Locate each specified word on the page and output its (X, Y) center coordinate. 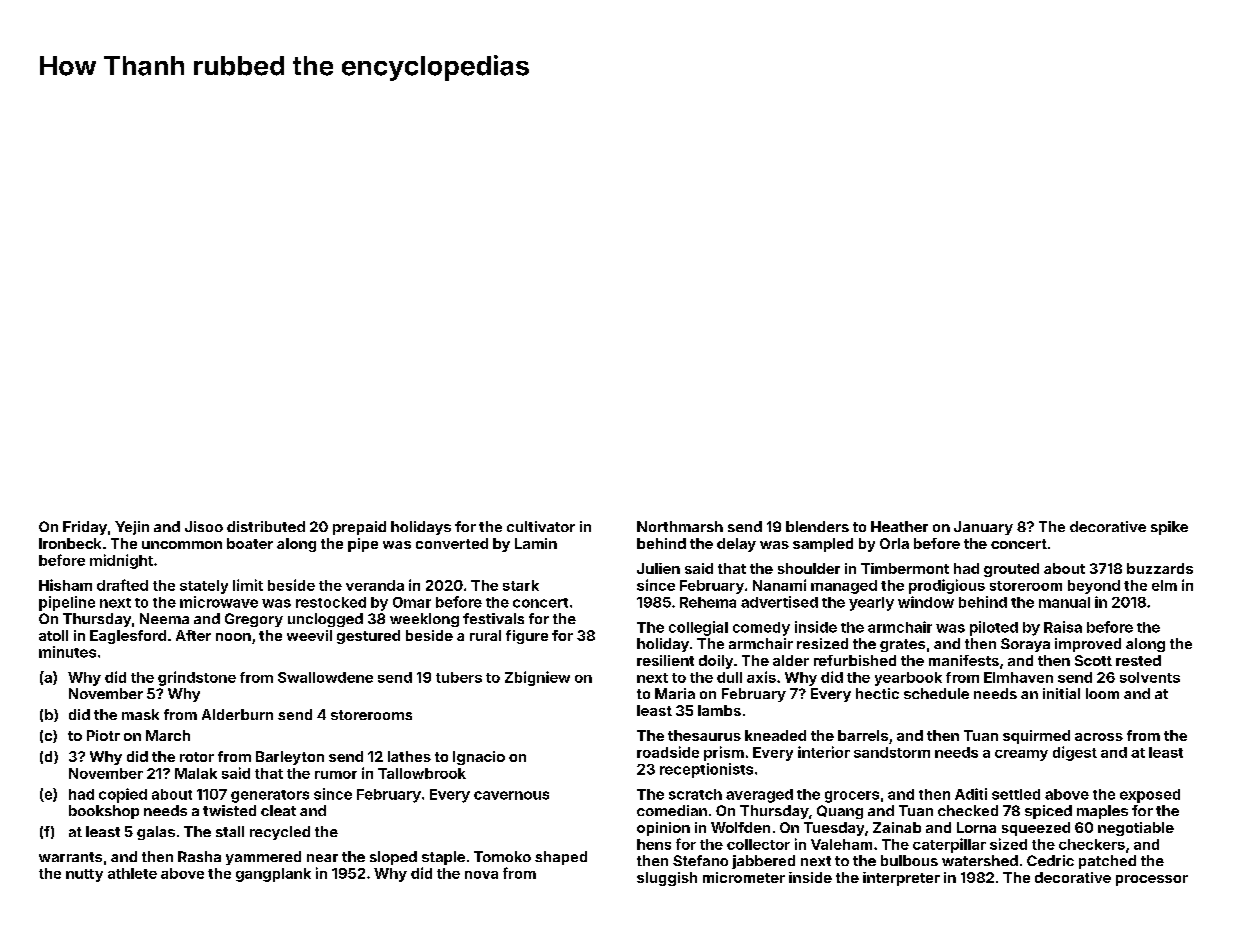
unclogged (325, 620)
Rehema (708, 602)
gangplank (273, 875)
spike (1169, 528)
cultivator (541, 526)
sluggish (667, 879)
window (926, 602)
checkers (1092, 844)
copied (123, 795)
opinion (663, 829)
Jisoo (204, 526)
